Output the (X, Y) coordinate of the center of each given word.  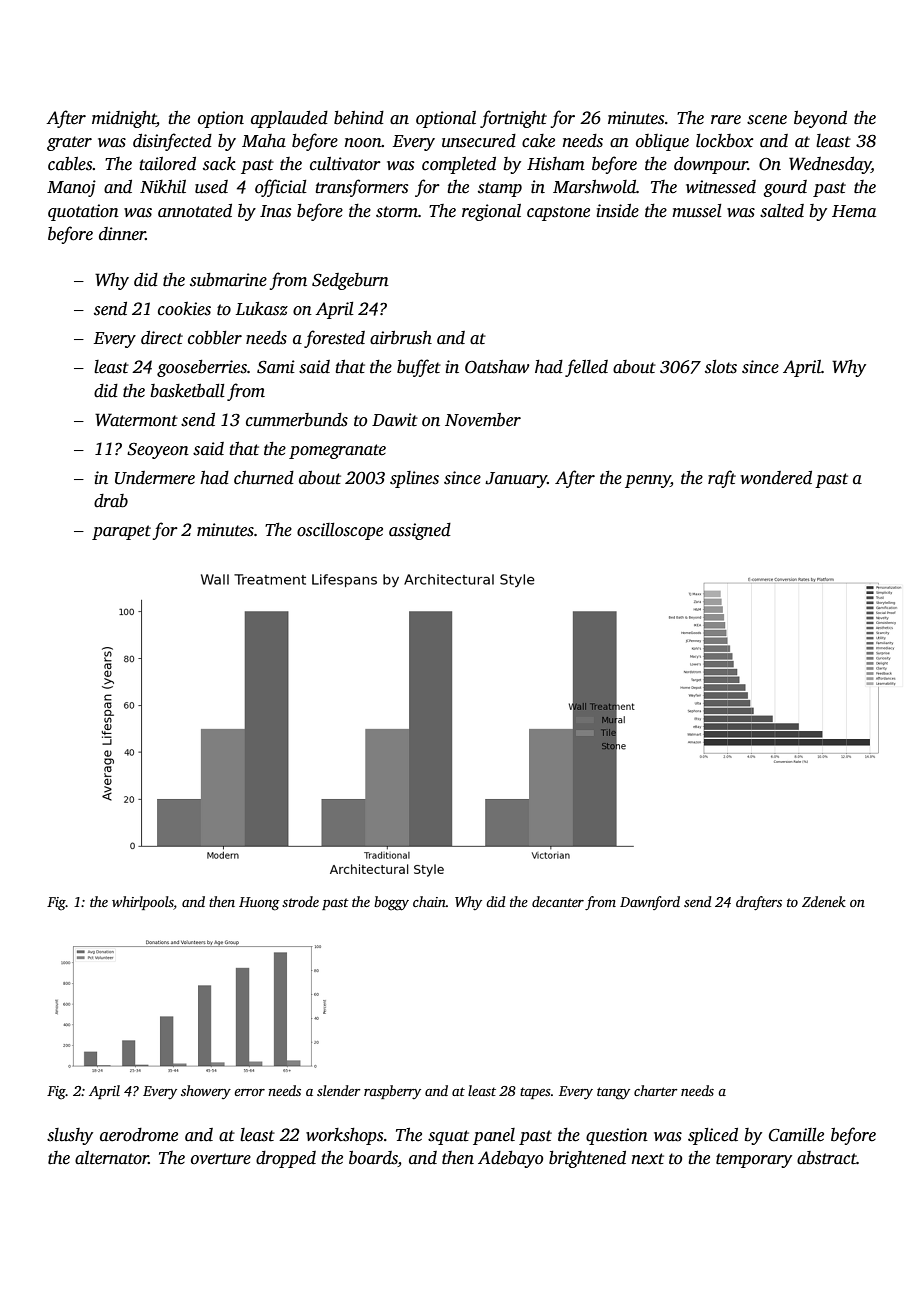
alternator (112, 1158)
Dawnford (650, 903)
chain (429, 901)
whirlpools (143, 903)
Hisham (556, 164)
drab (111, 501)
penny (648, 481)
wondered (776, 478)
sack (219, 164)
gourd (785, 188)
